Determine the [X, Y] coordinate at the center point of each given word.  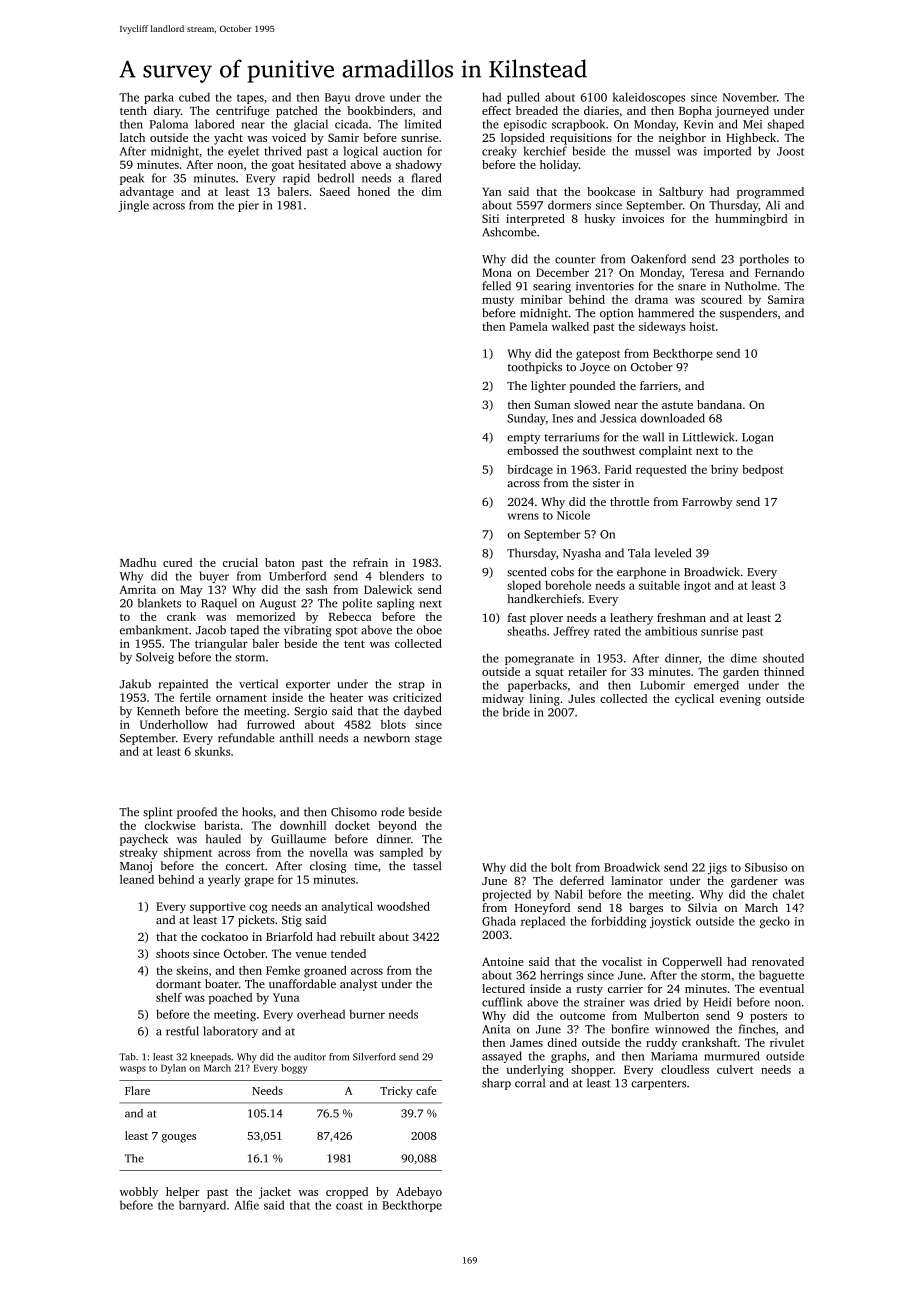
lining [545, 700]
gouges [179, 1138]
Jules [581, 698]
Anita [496, 1029]
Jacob [211, 630]
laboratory [230, 1032]
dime [744, 658]
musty [498, 301]
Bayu [337, 98]
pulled [523, 98]
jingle [133, 206]
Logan [757, 438]
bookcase [611, 191]
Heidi [718, 1002]
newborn [387, 738]
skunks [212, 751]
